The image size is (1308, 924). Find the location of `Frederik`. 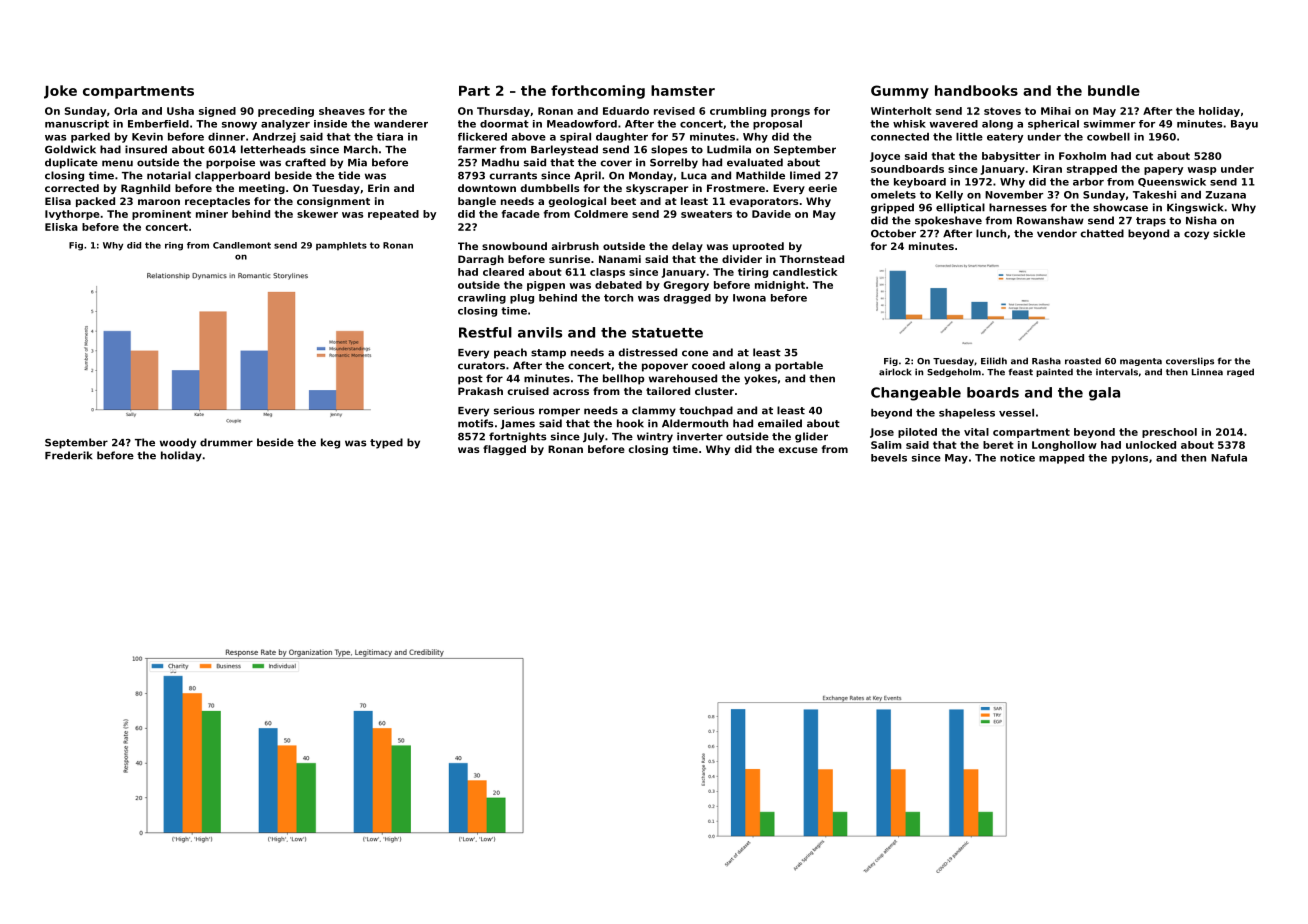

Frederik is located at coordinates (69, 455).
